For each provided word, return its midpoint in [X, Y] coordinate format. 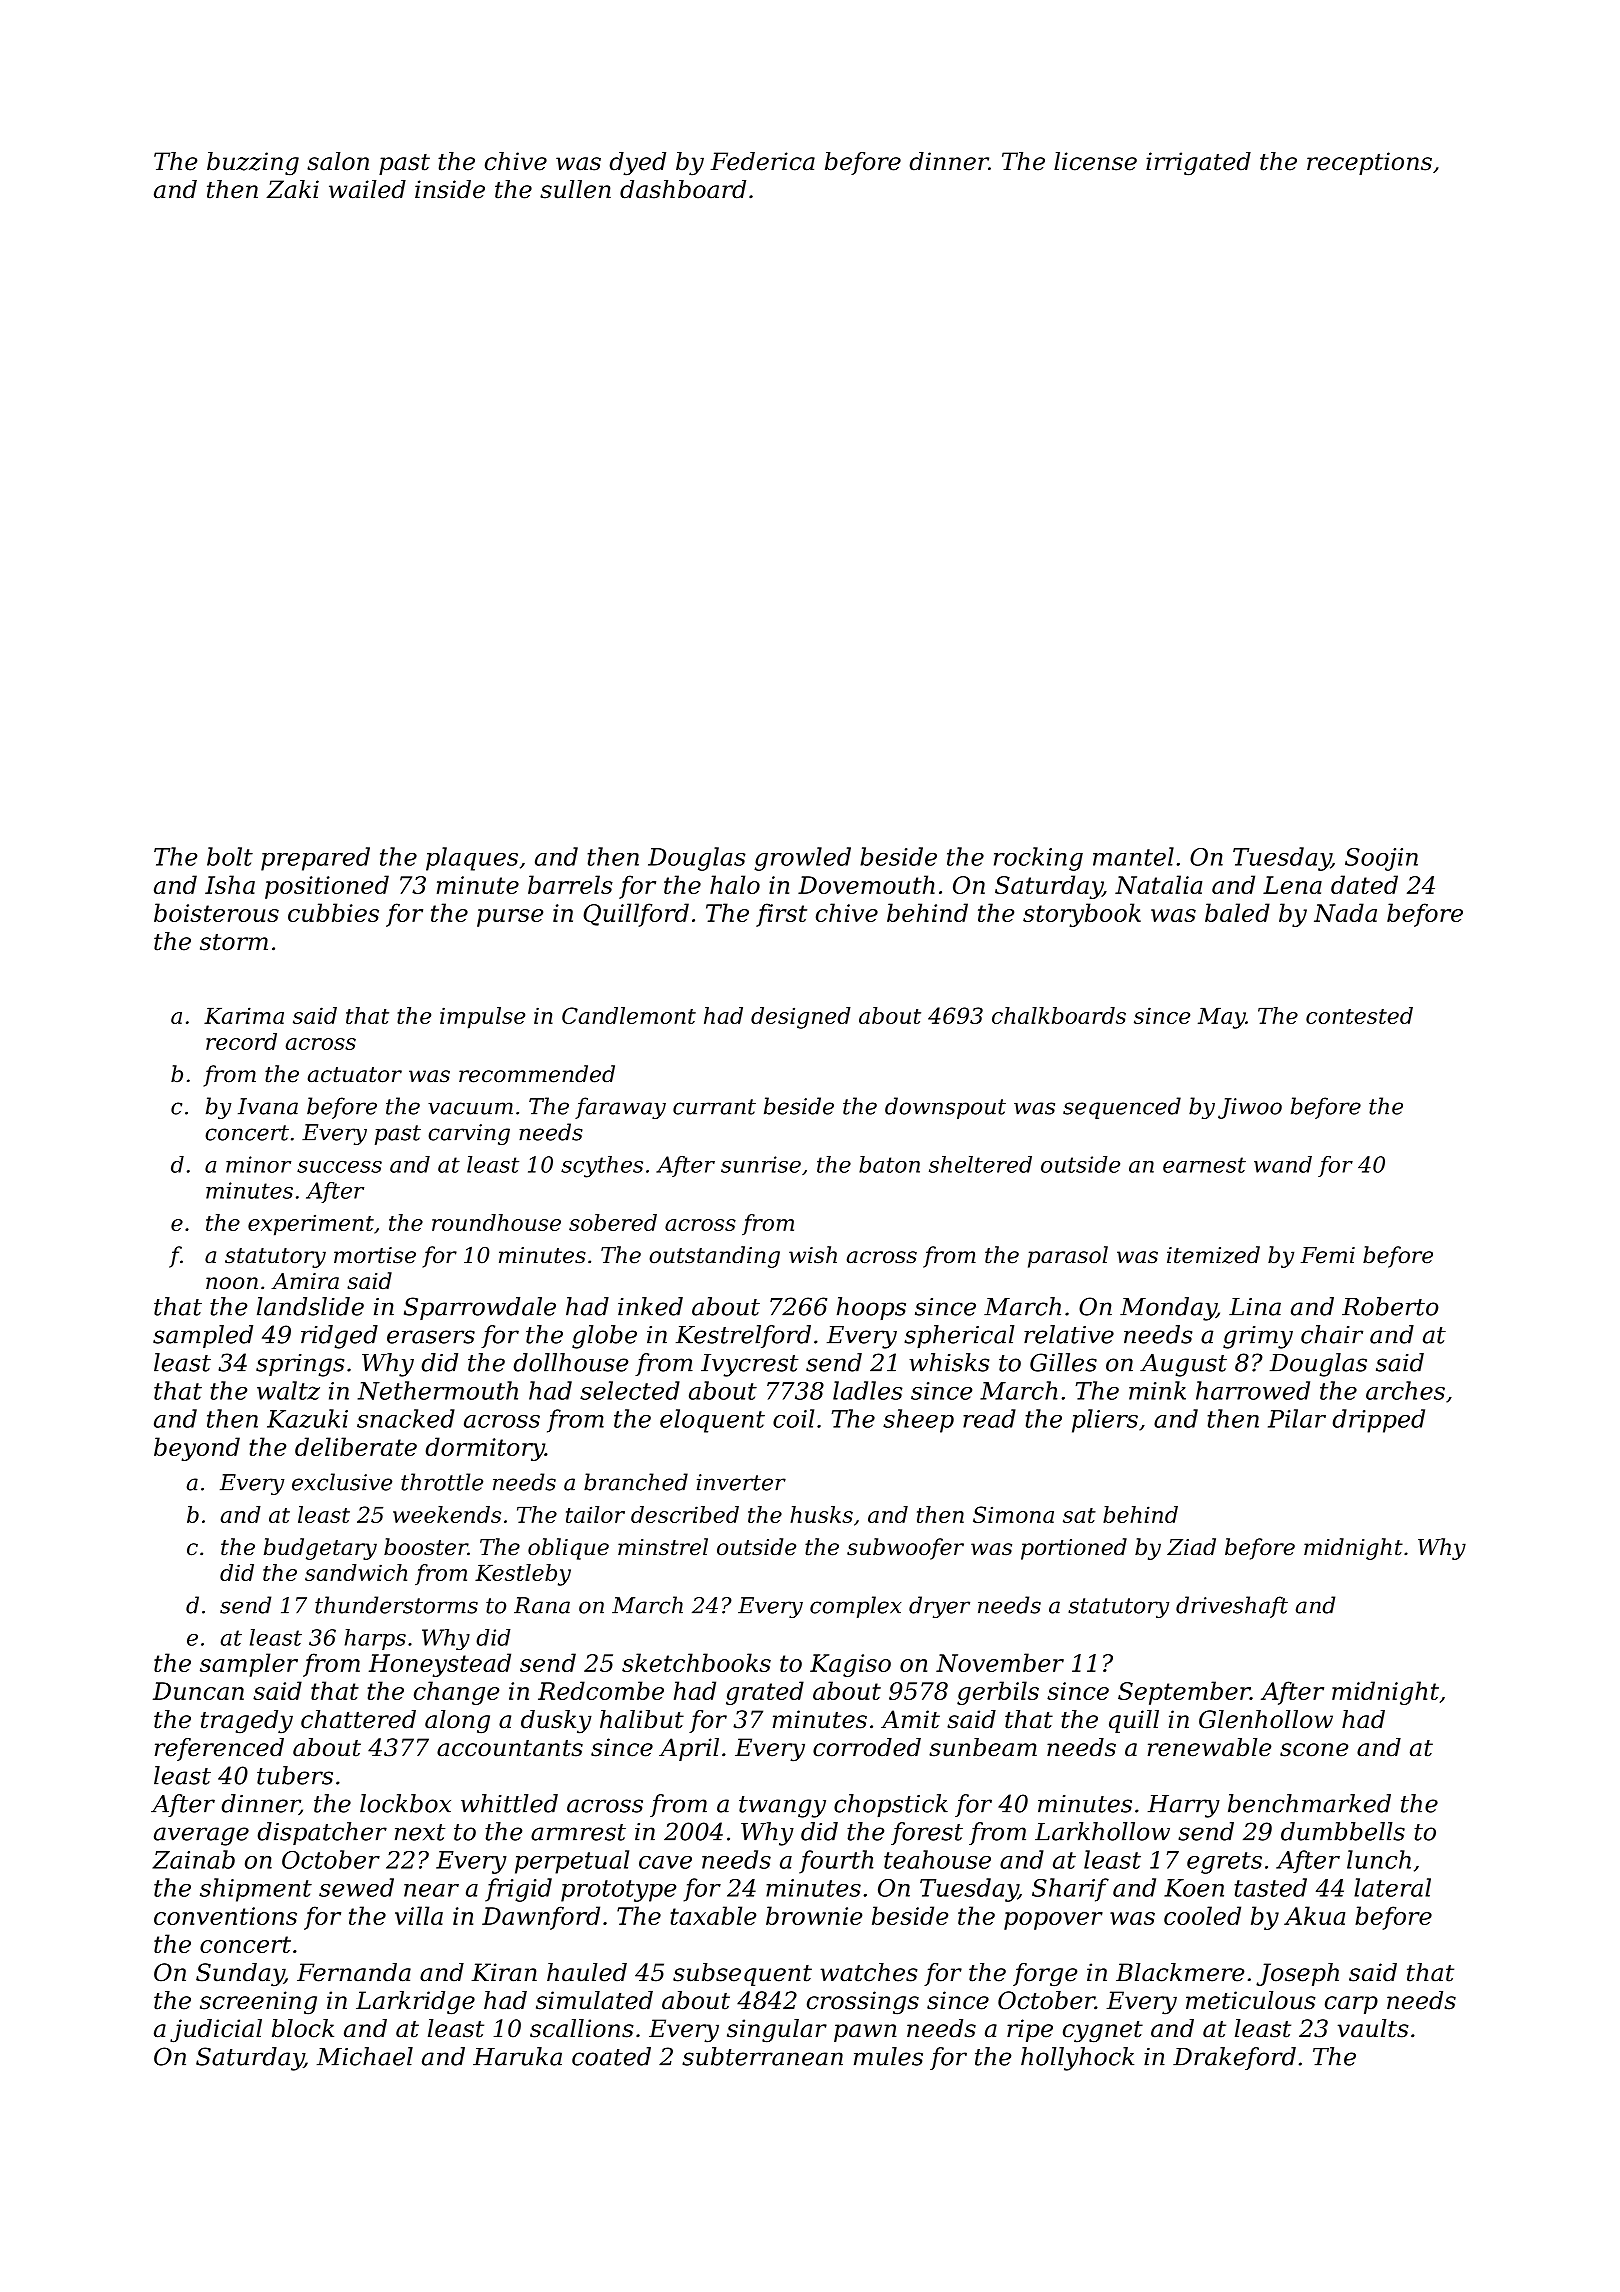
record [241, 1041]
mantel [1133, 856]
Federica [762, 161]
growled [802, 859]
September [1184, 1693]
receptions [1369, 163]
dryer [939, 1607]
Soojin [1381, 859]
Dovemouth [866, 884]
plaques [472, 859]
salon [338, 161]
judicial [216, 2031]
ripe [1030, 2030]
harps [375, 1639]
